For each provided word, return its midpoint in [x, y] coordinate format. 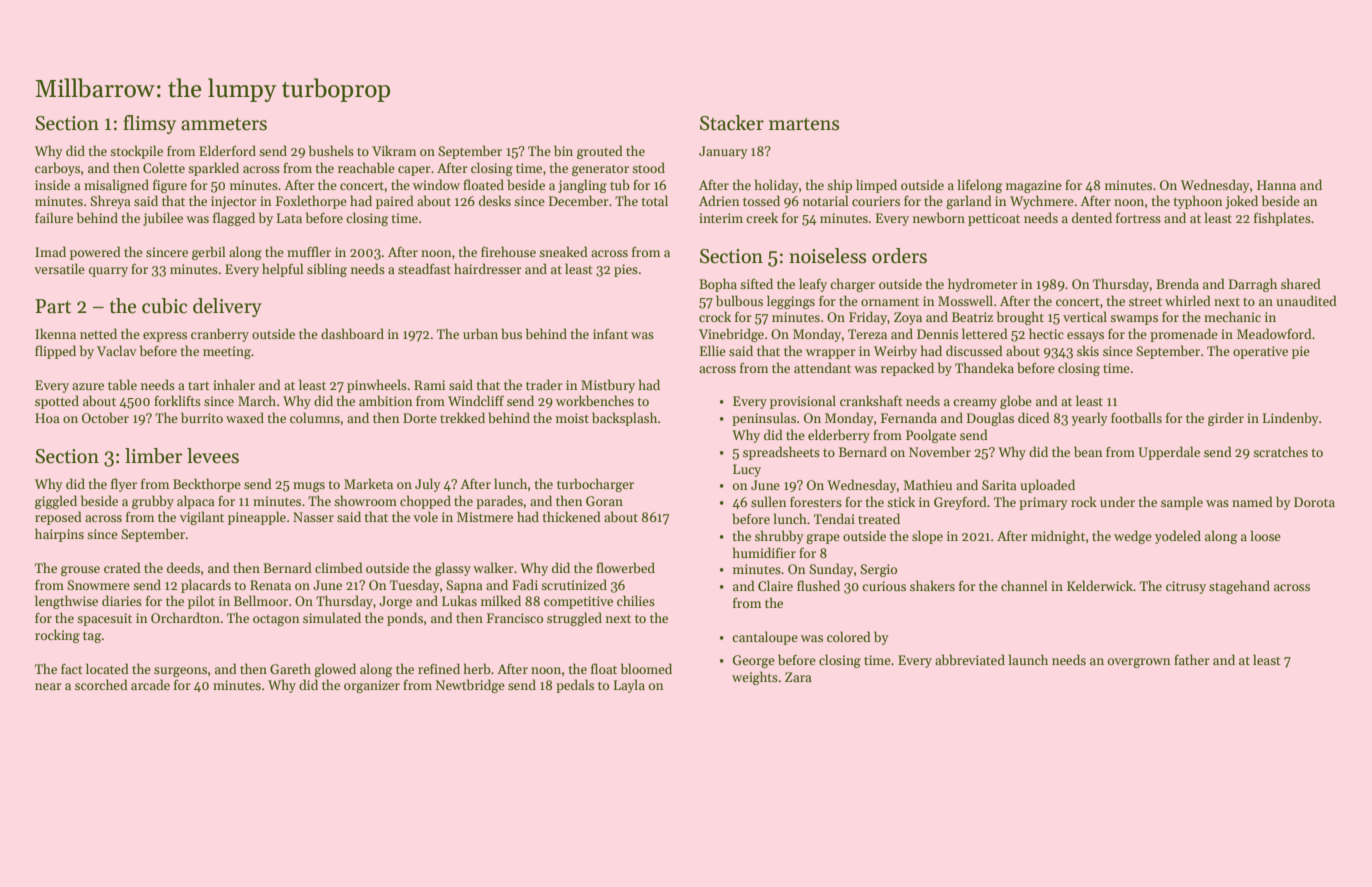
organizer [372, 686]
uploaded [1047, 486]
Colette [164, 167]
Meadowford [1274, 333]
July [428, 485]
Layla [629, 686]
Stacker [732, 123]
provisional [803, 402]
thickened [571, 516]
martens [804, 124]
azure [88, 386]
